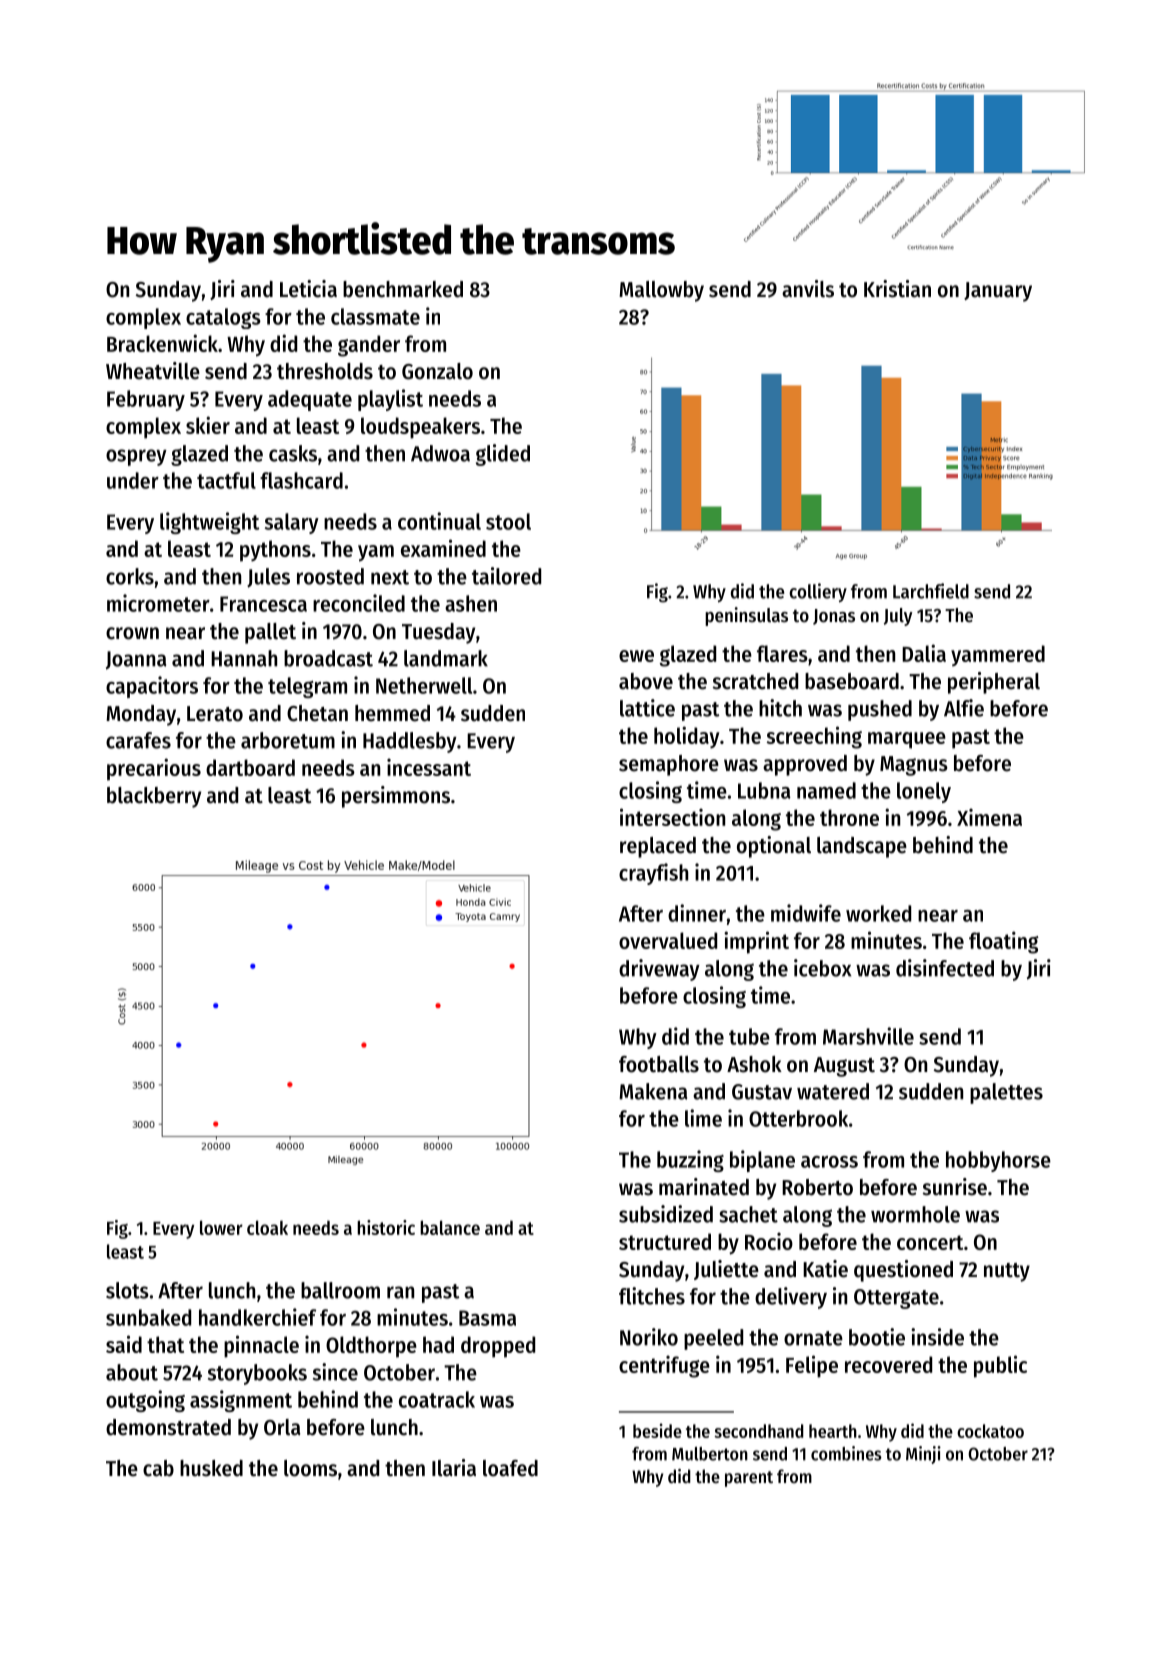 Image resolution: width=1165 pixels, height=1654 pixels. What do you see at coordinates (897, 289) in the document?
I see `Kristian` at bounding box center [897, 289].
